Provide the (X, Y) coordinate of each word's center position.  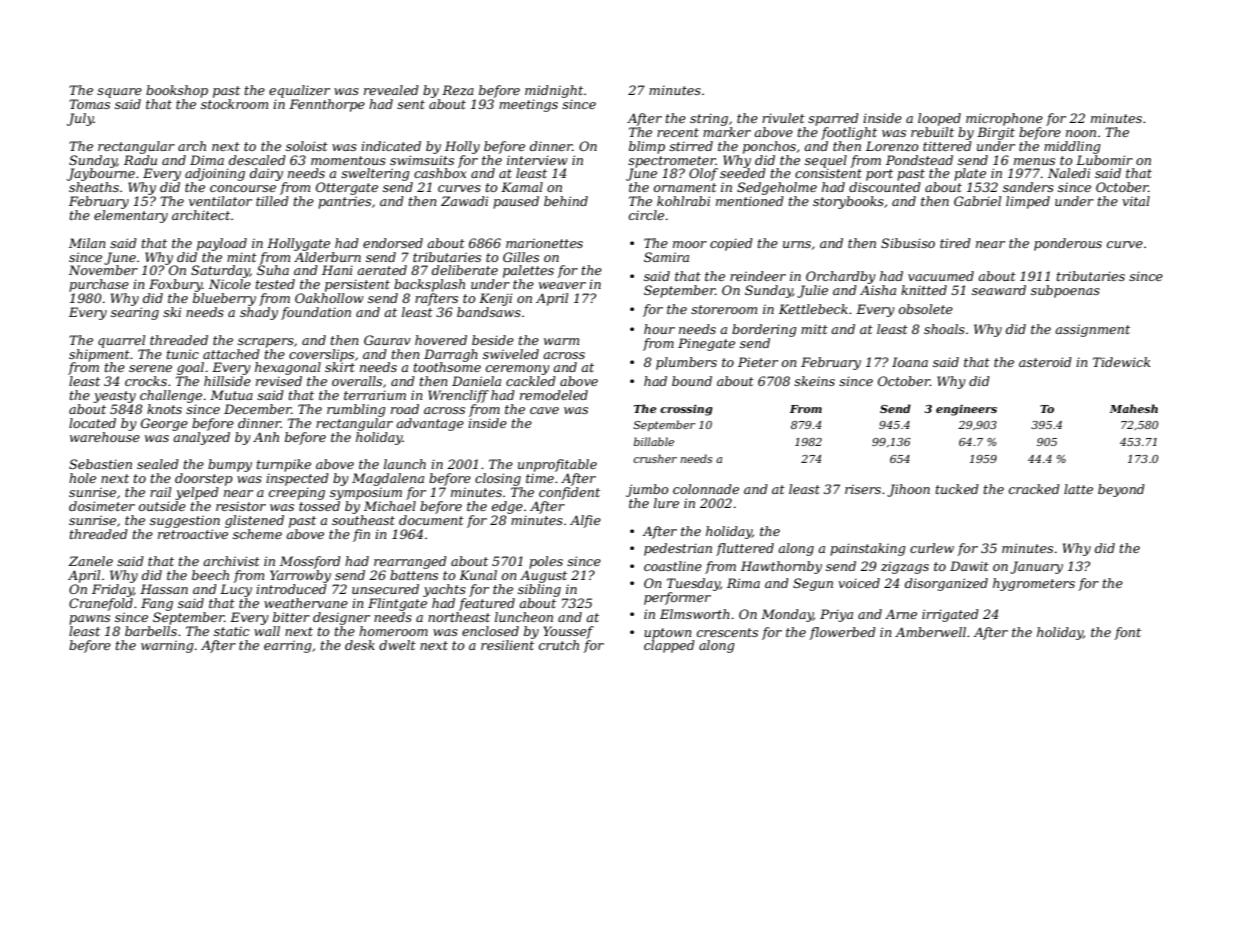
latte (1078, 489)
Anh (266, 437)
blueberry (224, 299)
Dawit (969, 566)
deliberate (465, 270)
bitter (291, 617)
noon (1081, 133)
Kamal (522, 187)
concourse (243, 188)
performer (677, 598)
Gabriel (977, 201)
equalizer (299, 91)
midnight (554, 91)
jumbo (647, 490)
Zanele (91, 561)
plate (970, 174)
